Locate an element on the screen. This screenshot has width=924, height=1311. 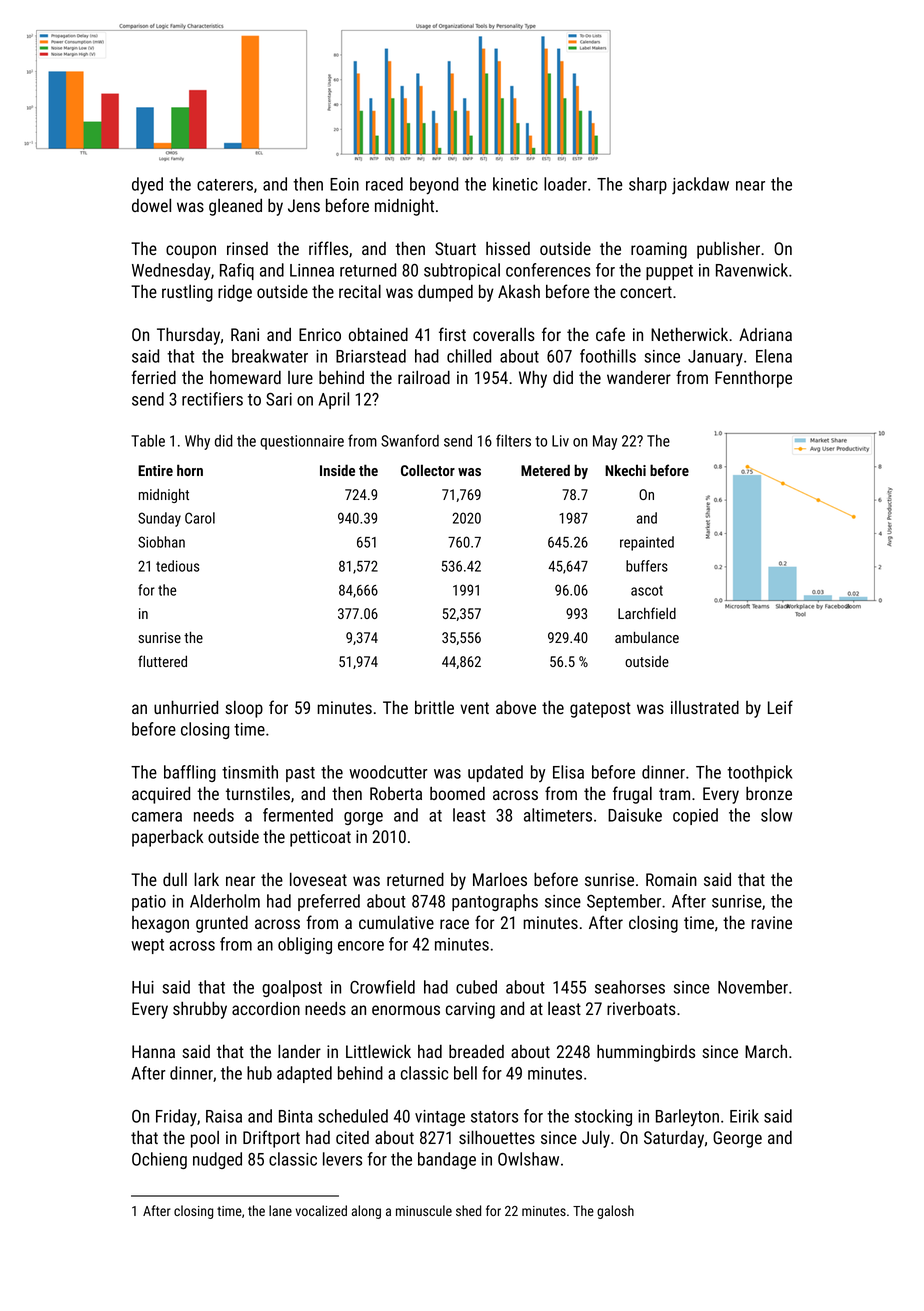
caterers is located at coordinates (225, 185).
